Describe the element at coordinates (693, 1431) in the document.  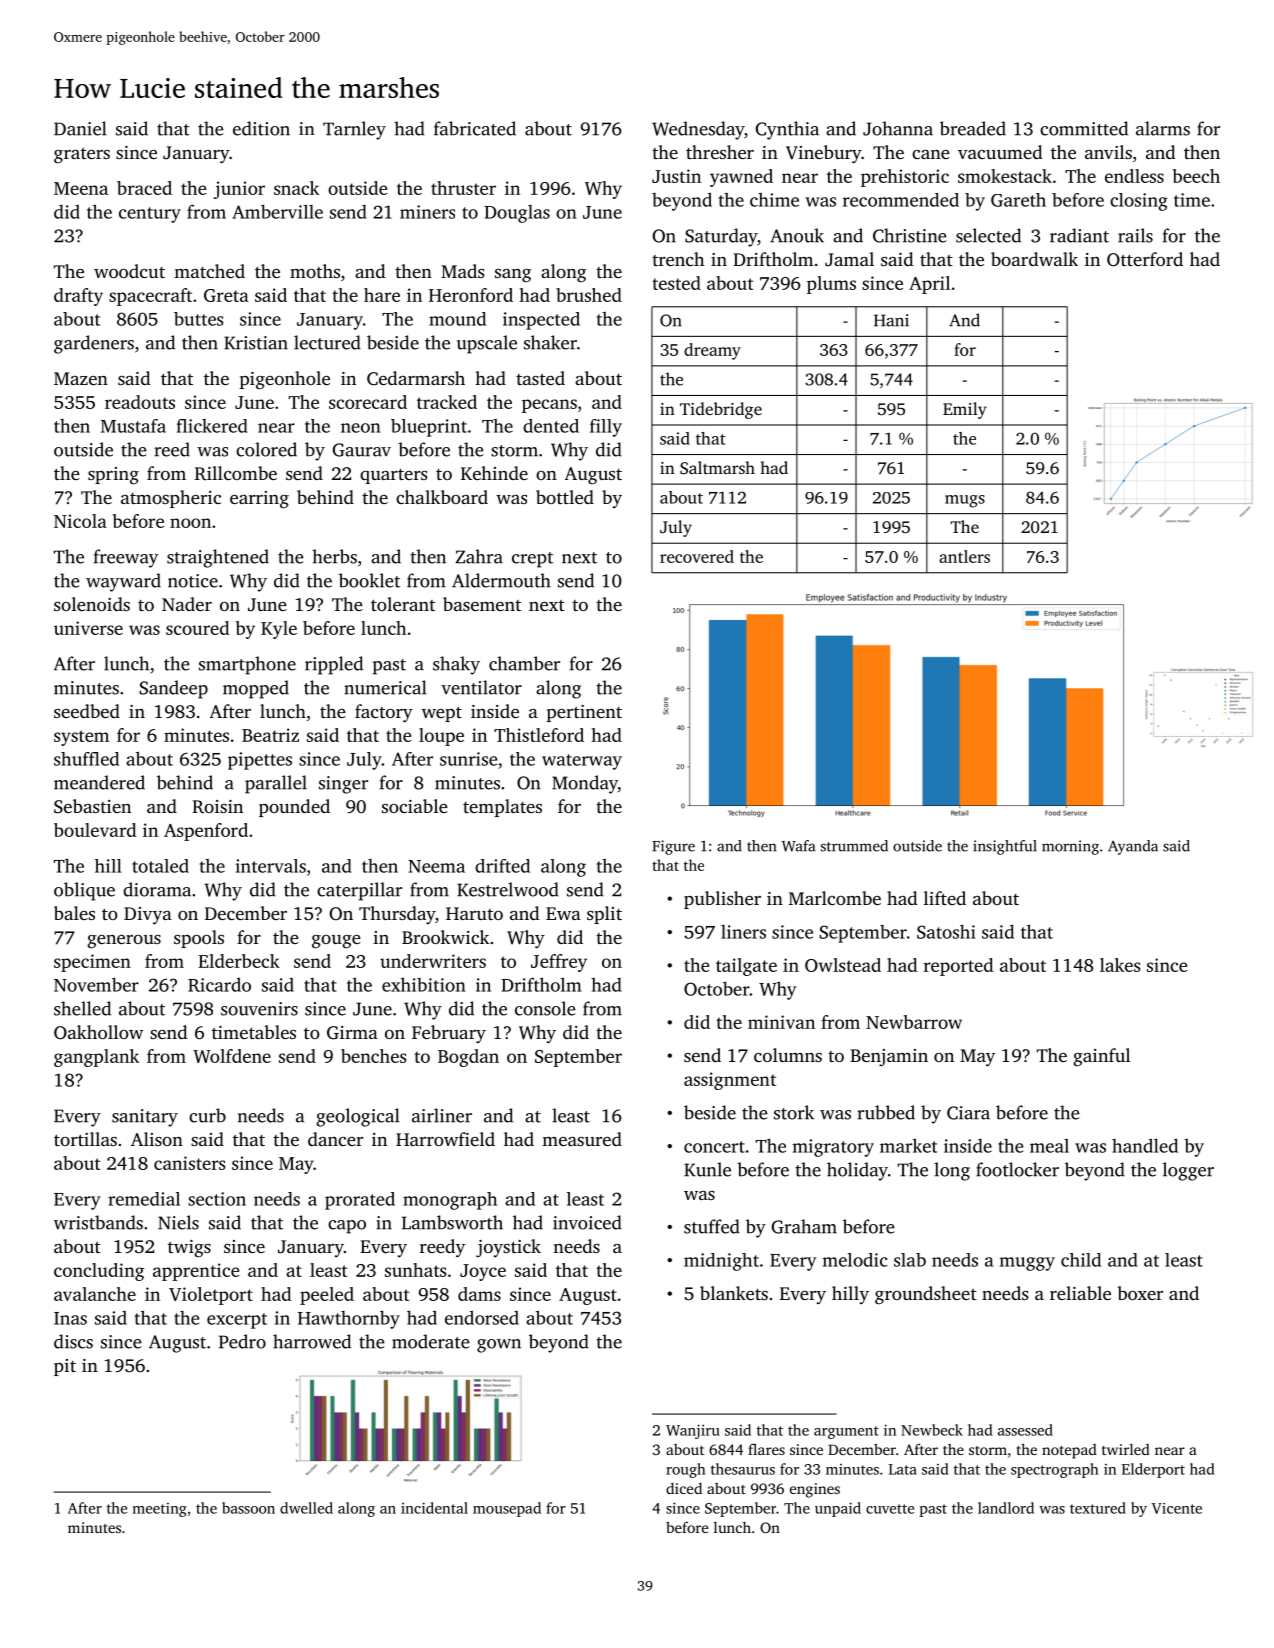
I see `Wanjiru` at that location.
